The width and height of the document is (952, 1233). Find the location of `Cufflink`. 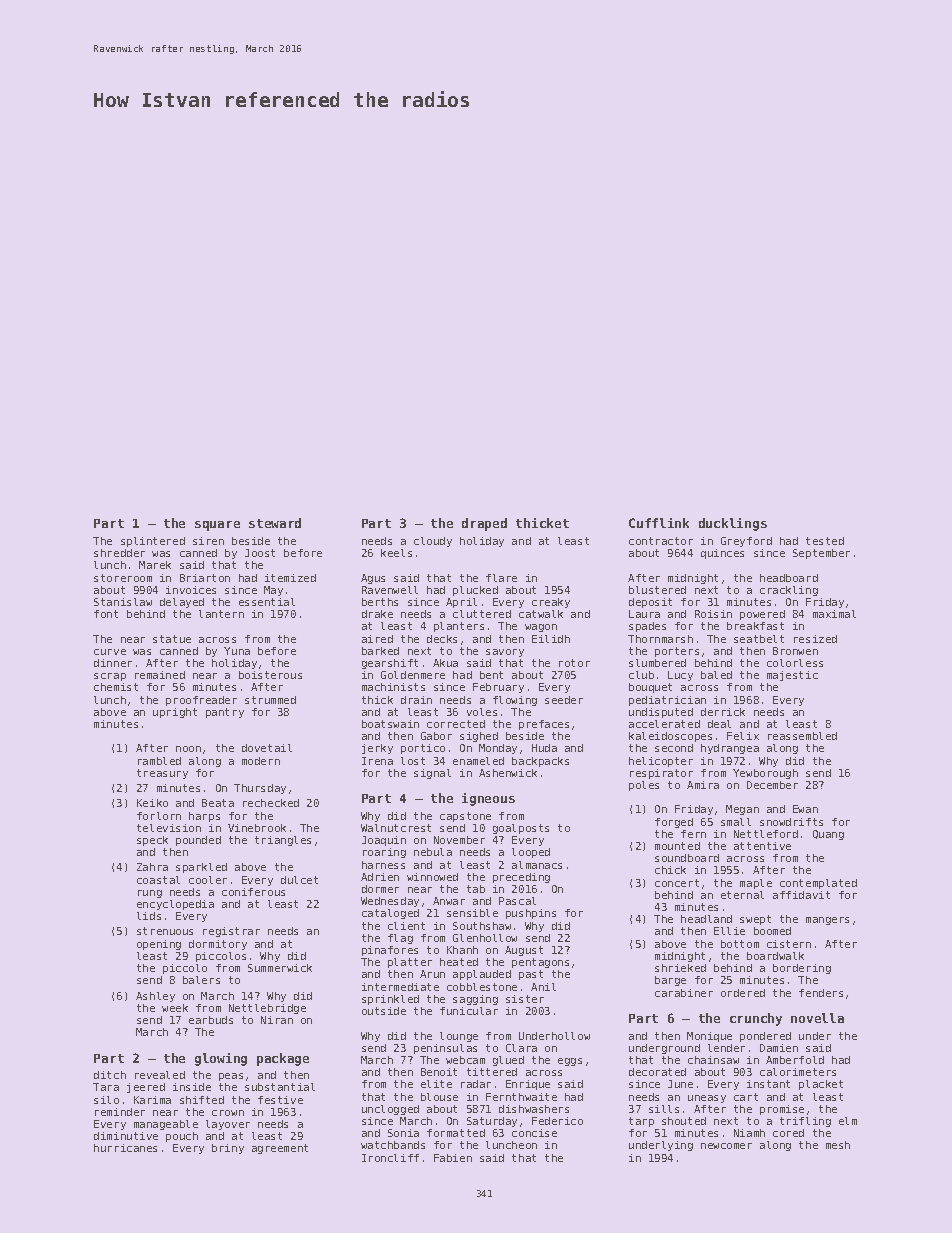

Cufflink is located at coordinates (659, 523).
